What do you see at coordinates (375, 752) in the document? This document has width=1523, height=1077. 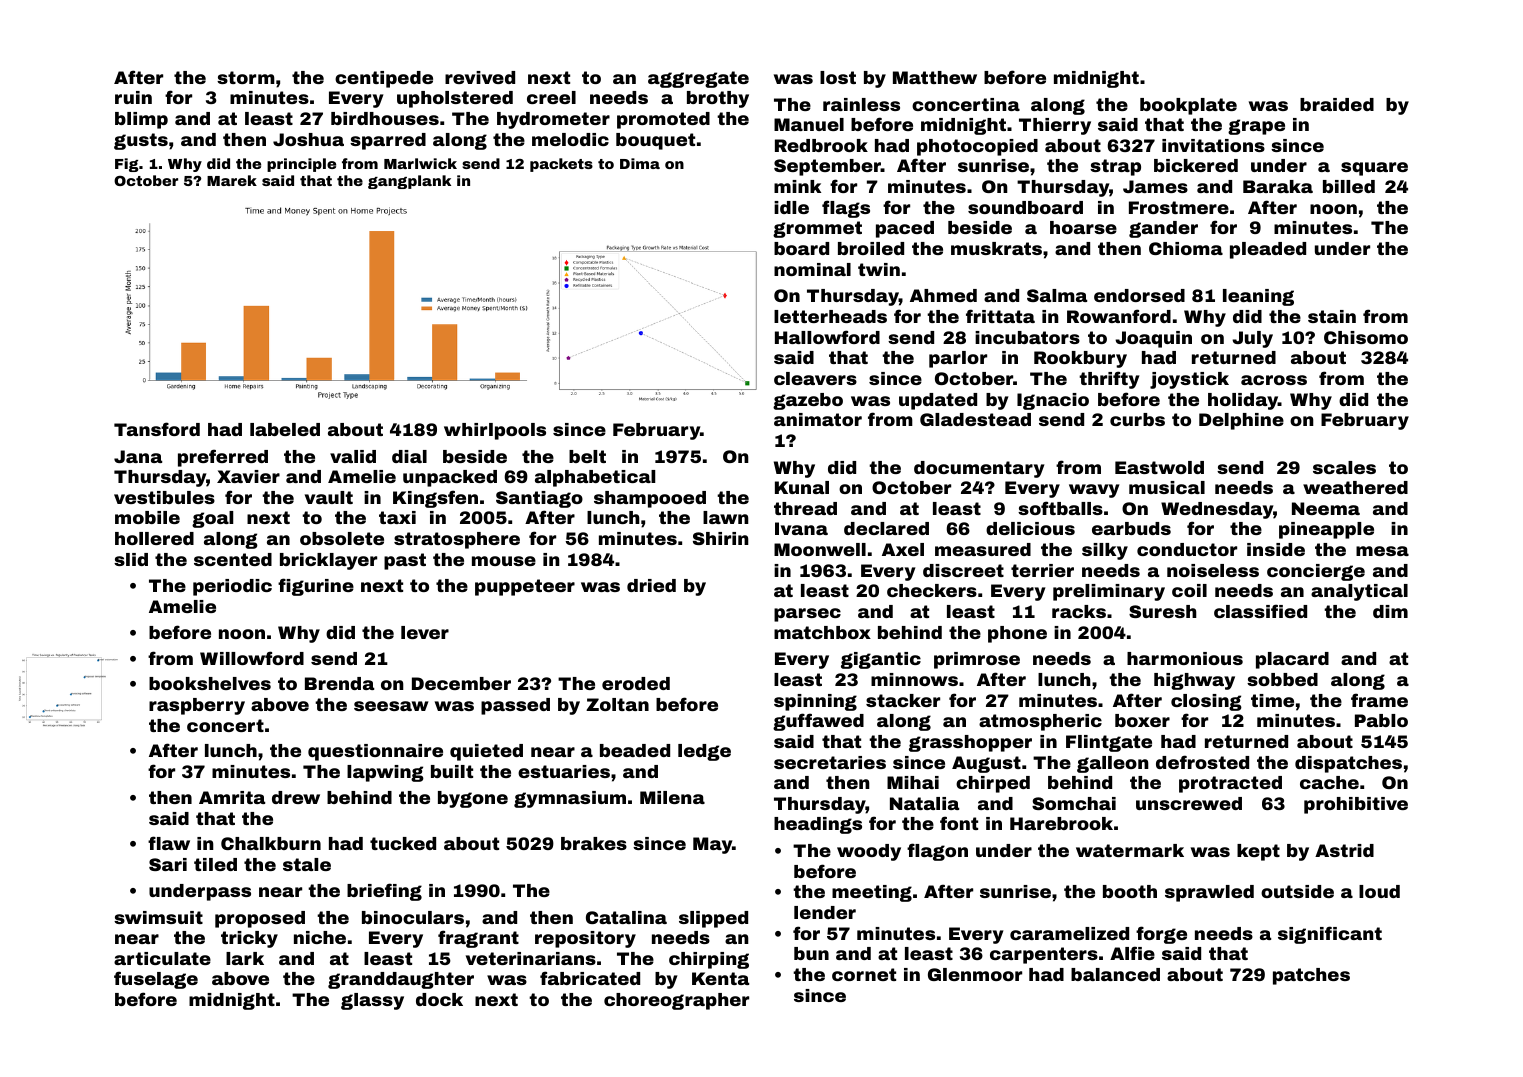 I see `questionnaire` at bounding box center [375, 752].
